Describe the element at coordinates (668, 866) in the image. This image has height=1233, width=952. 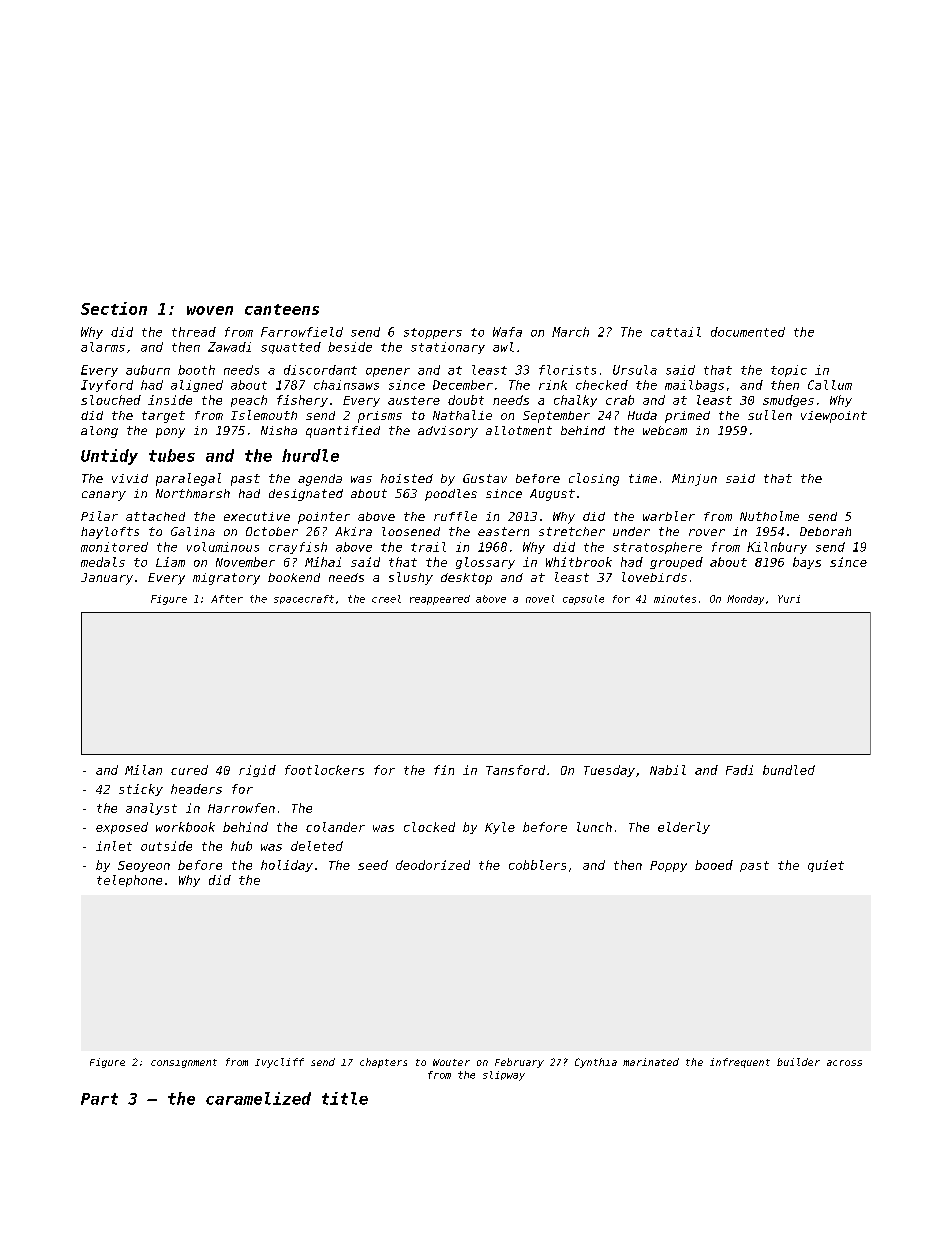
I see `Poppy` at that location.
